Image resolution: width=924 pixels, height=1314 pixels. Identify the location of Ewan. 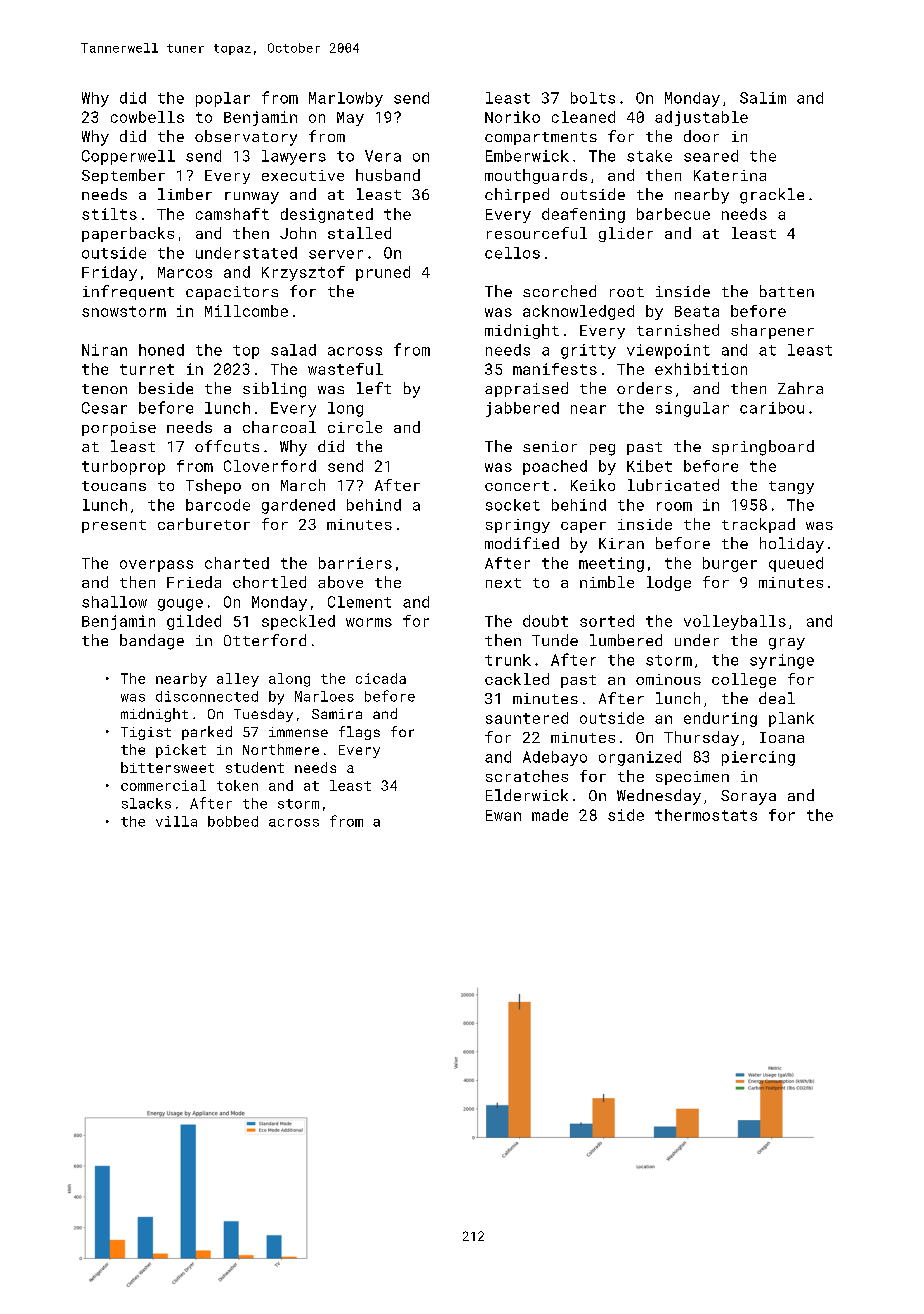
(503, 815).
